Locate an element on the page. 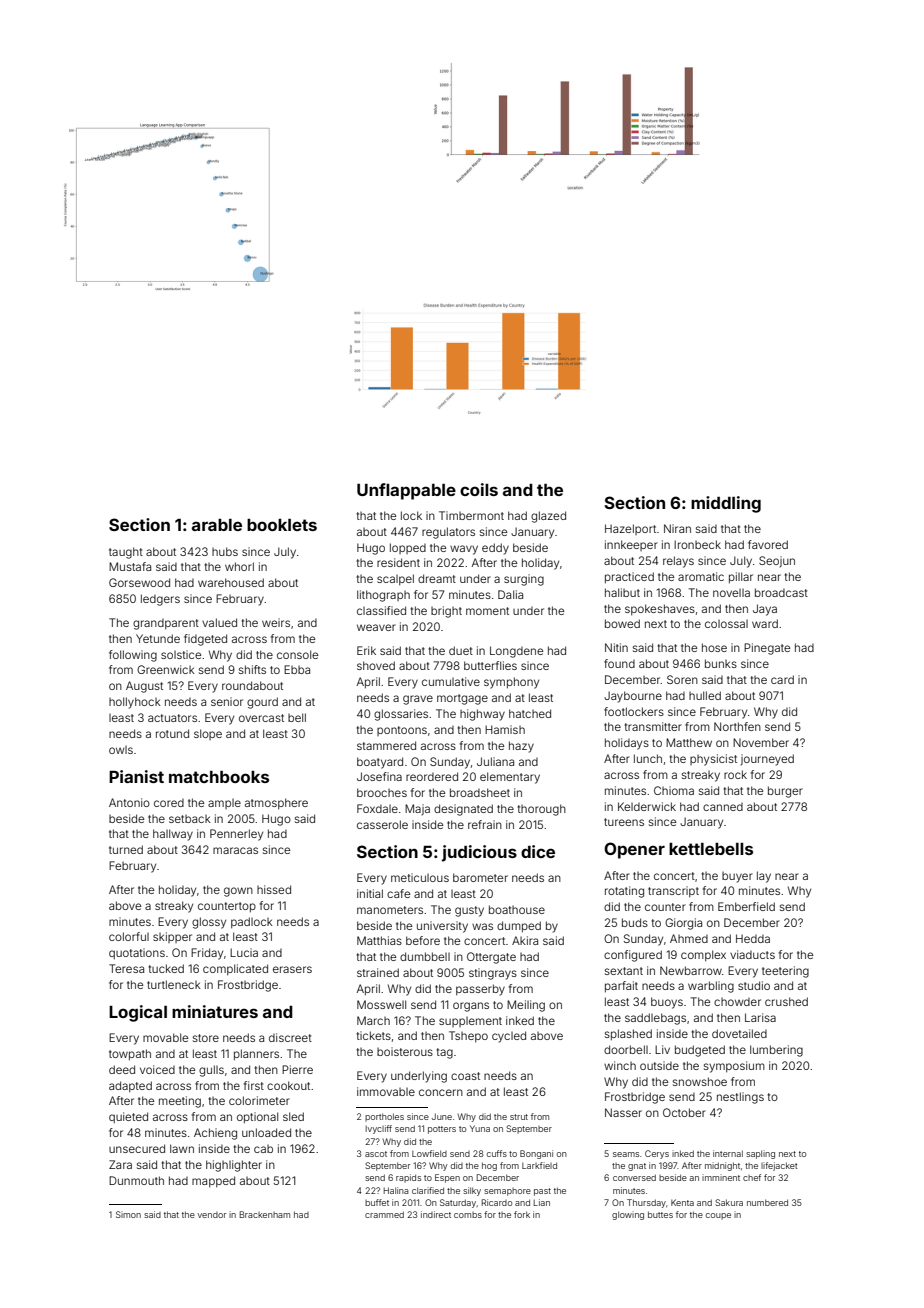 Image resolution: width=924 pixels, height=1308 pixels. innkeeper is located at coordinates (631, 545).
